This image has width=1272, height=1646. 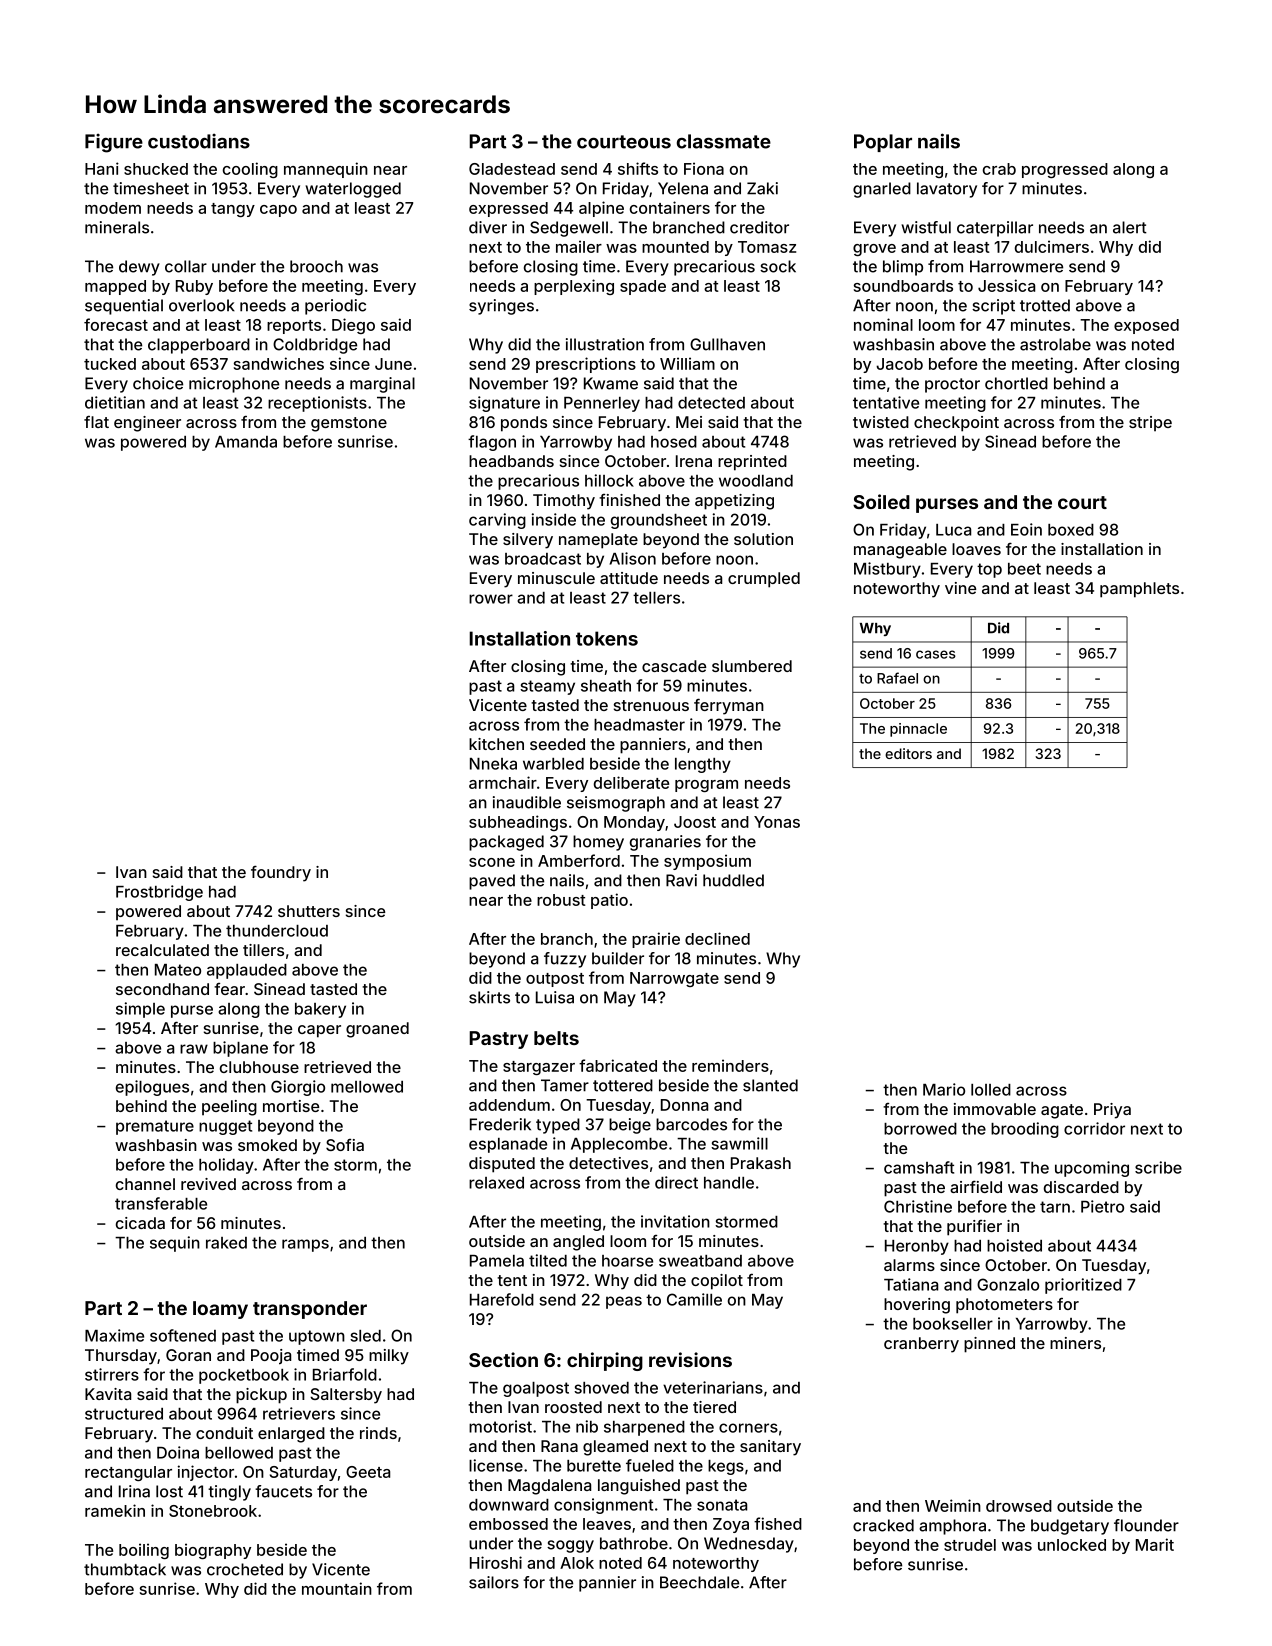 I want to click on seeded, so click(x=557, y=744).
